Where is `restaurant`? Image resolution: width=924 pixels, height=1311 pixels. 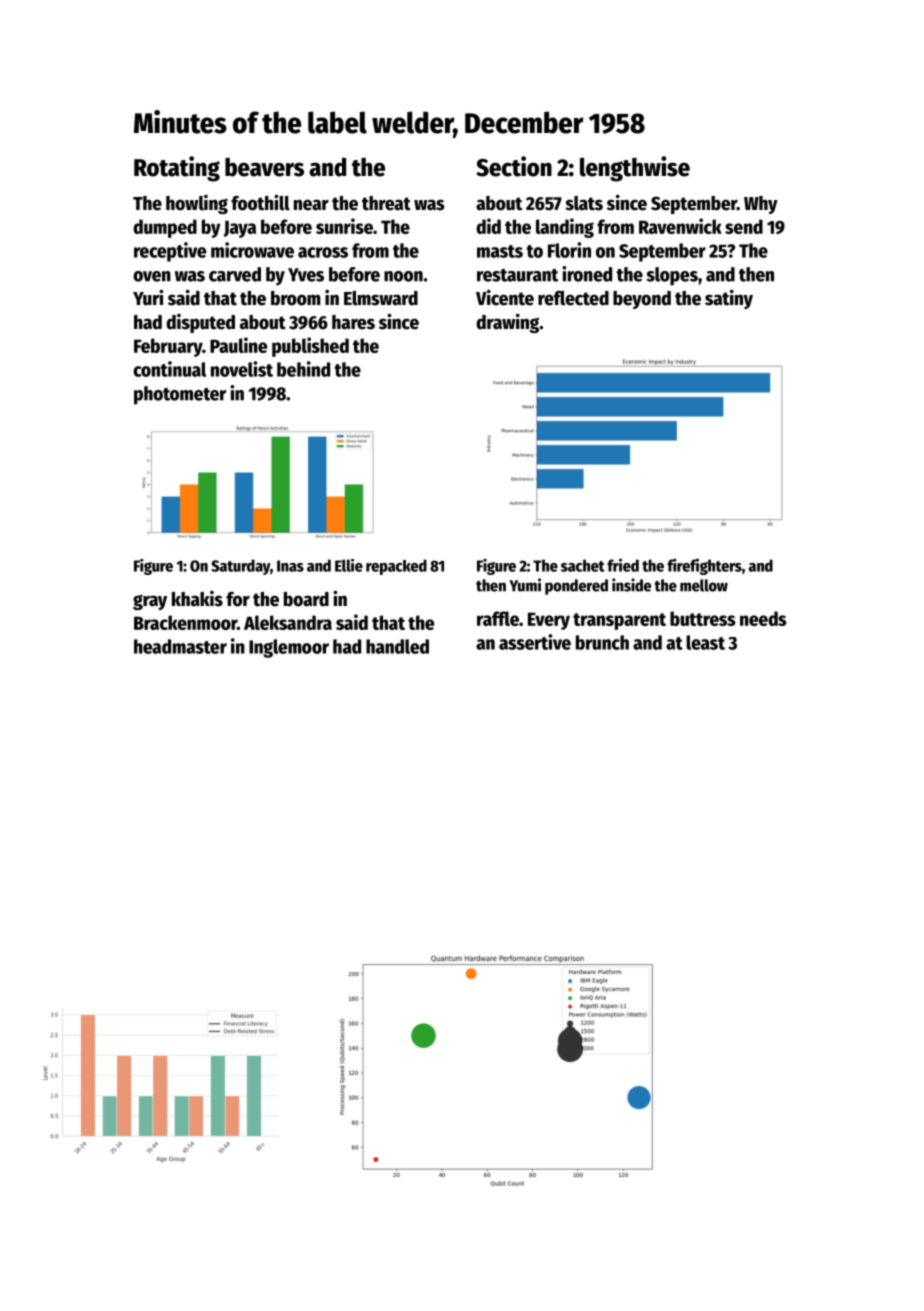 restaurant is located at coordinates (518, 275).
